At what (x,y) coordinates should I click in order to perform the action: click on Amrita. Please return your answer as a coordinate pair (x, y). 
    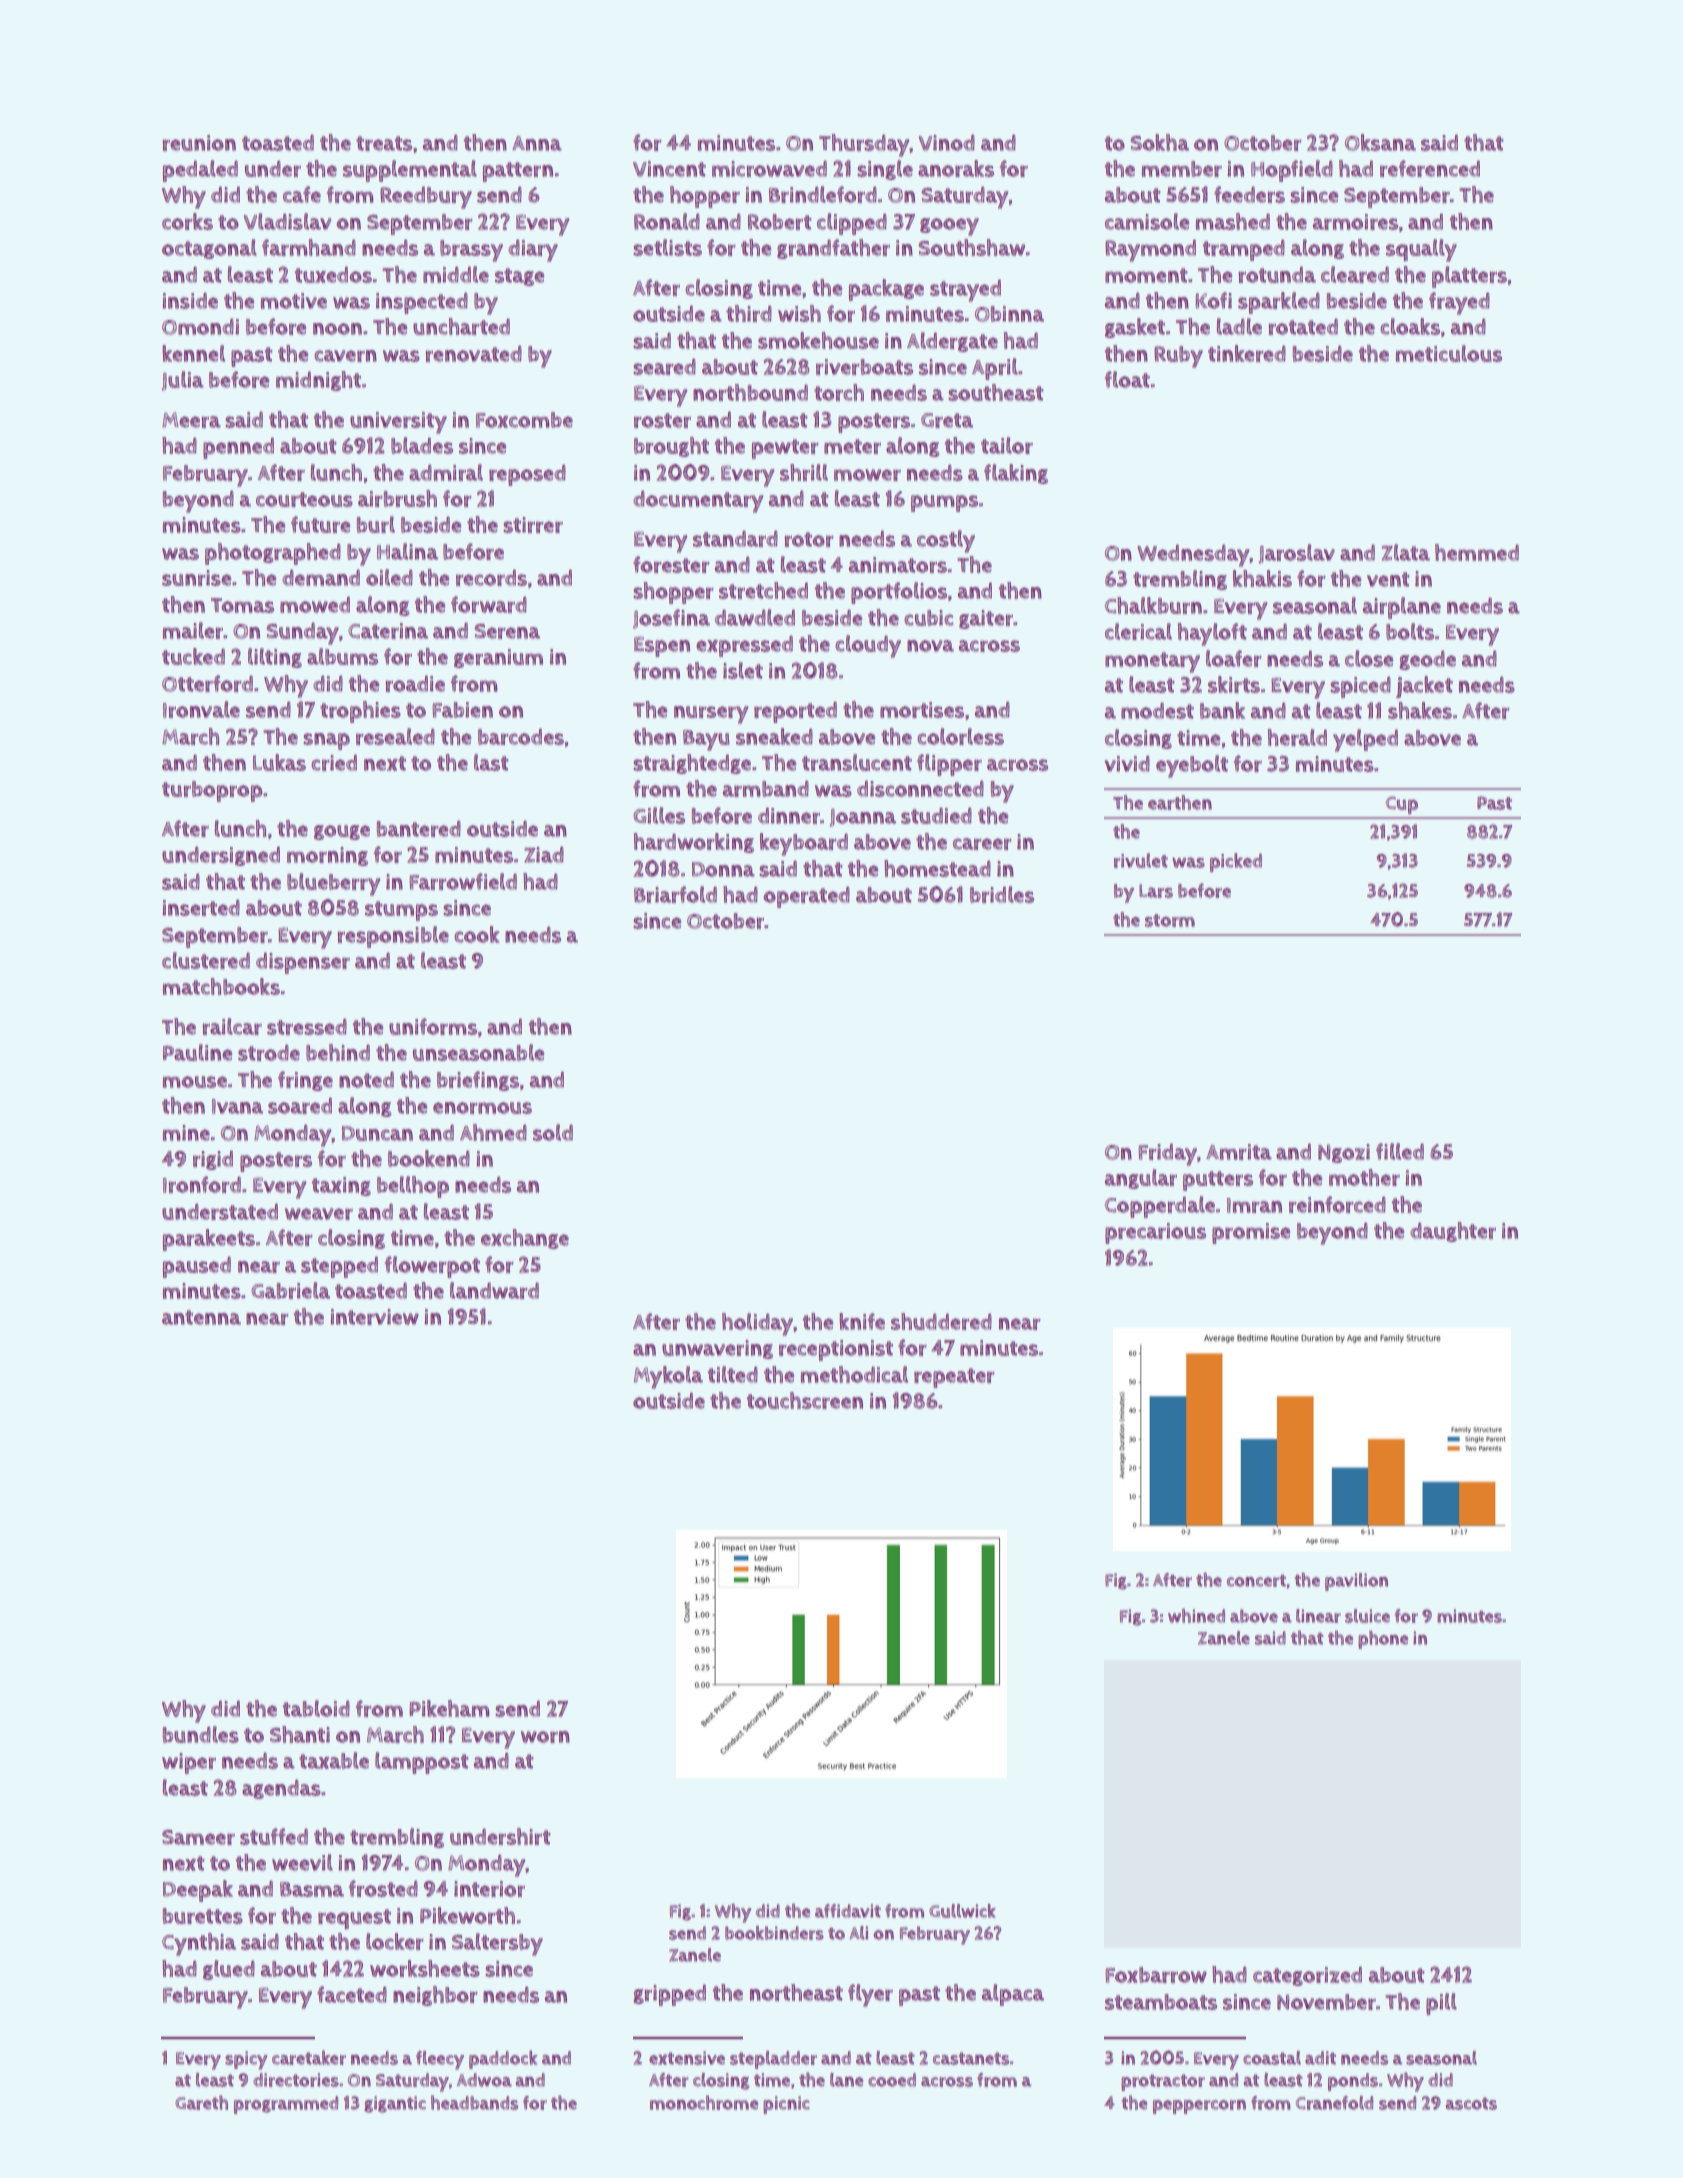
    Looking at the image, I should click on (1239, 1152).
